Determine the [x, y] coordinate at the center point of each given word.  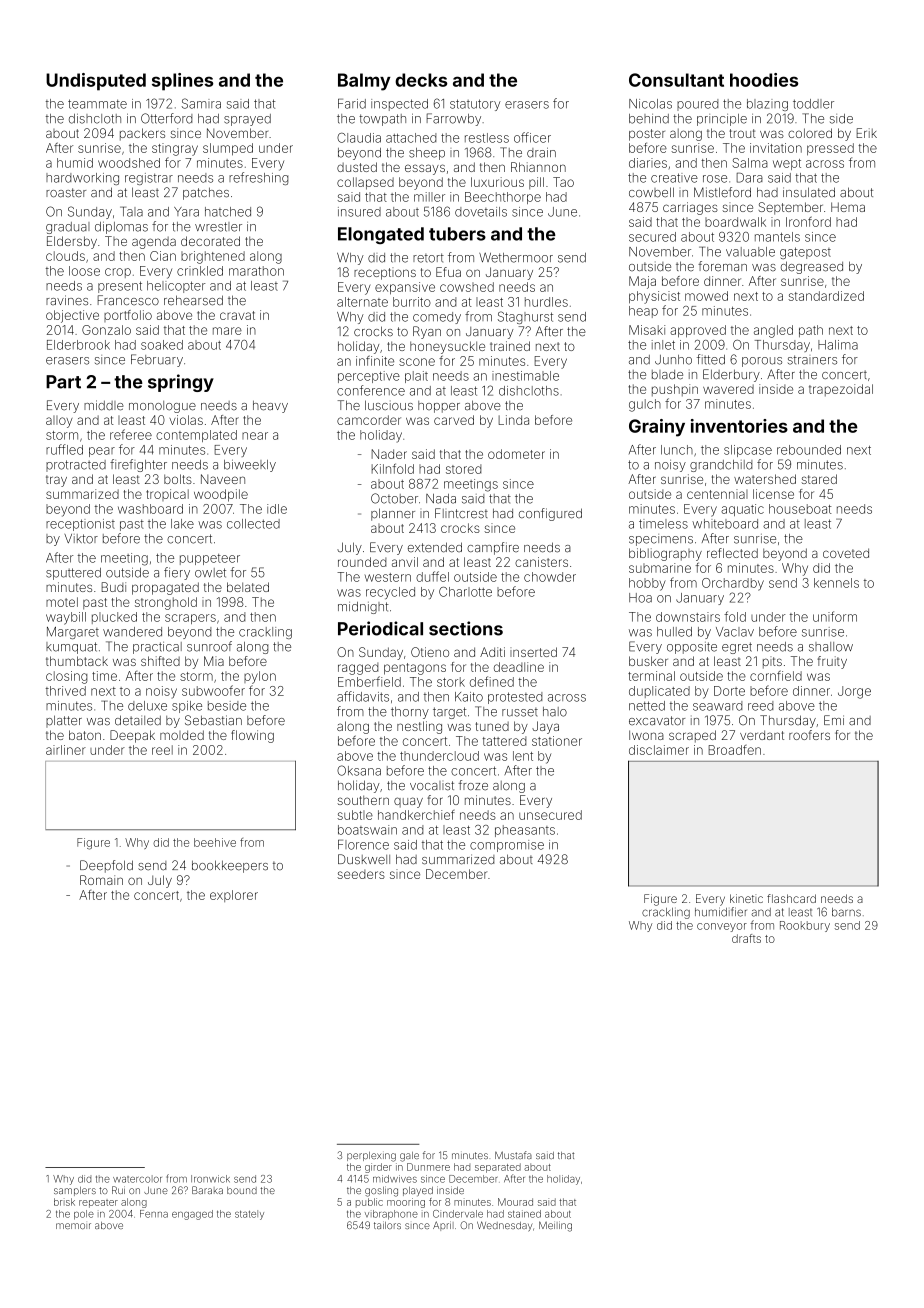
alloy [59, 422]
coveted [846, 553]
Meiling [555, 1226]
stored [463, 469]
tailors [387, 1225]
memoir [73, 1226]
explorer [234, 896]
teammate [97, 104]
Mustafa [513, 1155]
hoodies [764, 80]
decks [421, 80]
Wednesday [504, 1226]
